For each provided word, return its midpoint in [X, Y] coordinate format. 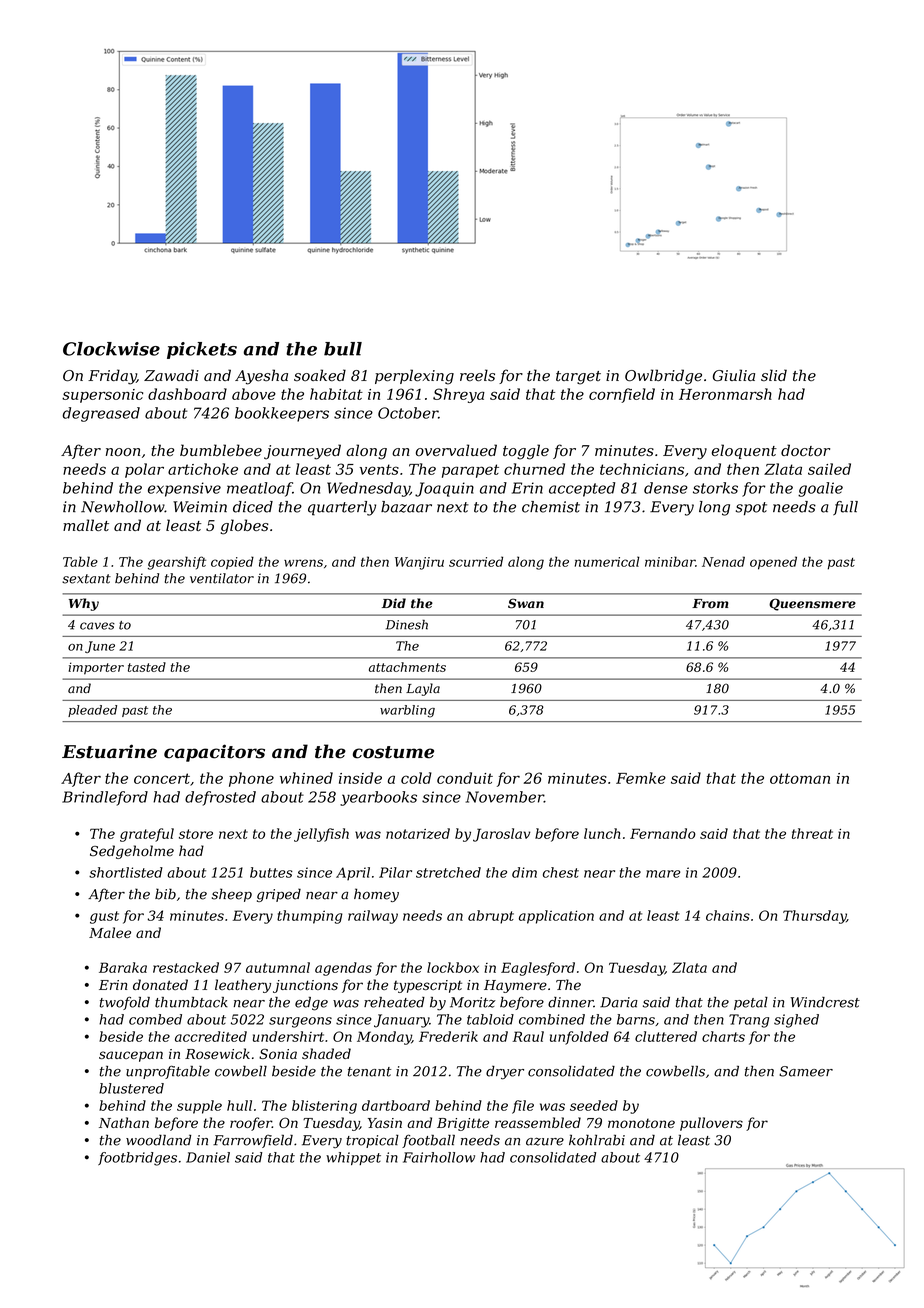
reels [477, 375]
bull [343, 349]
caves [97, 626]
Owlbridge [663, 377]
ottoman [800, 778]
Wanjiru [419, 563]
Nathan [124, 1122]
